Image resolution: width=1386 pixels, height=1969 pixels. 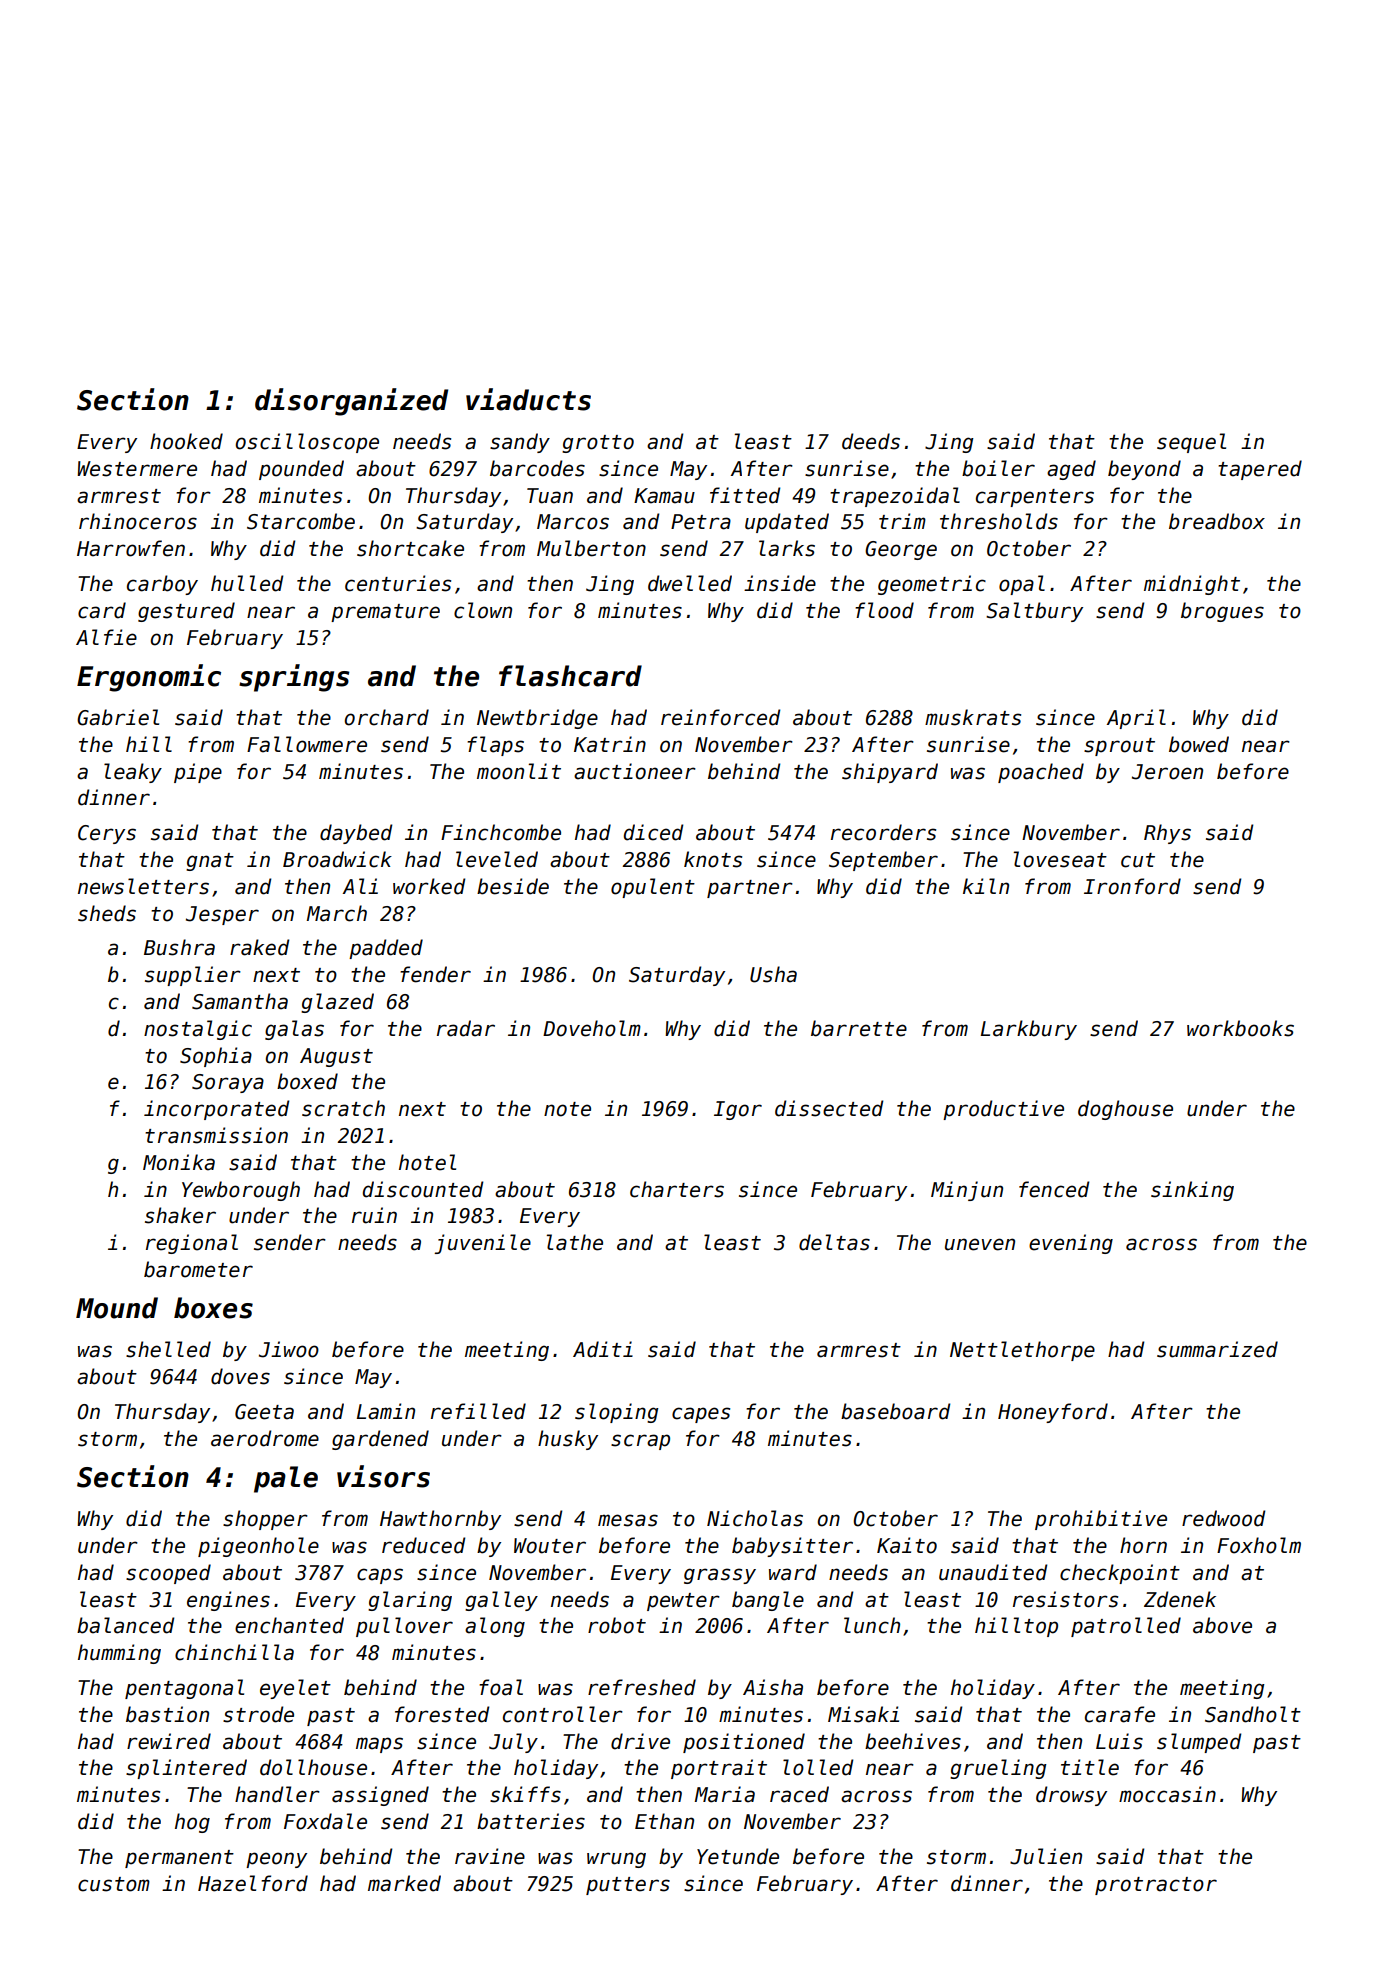 What do you see at coordinates (690, 583) in the screenshot?
I see `dwelled` at bounding box center [690, 583].
